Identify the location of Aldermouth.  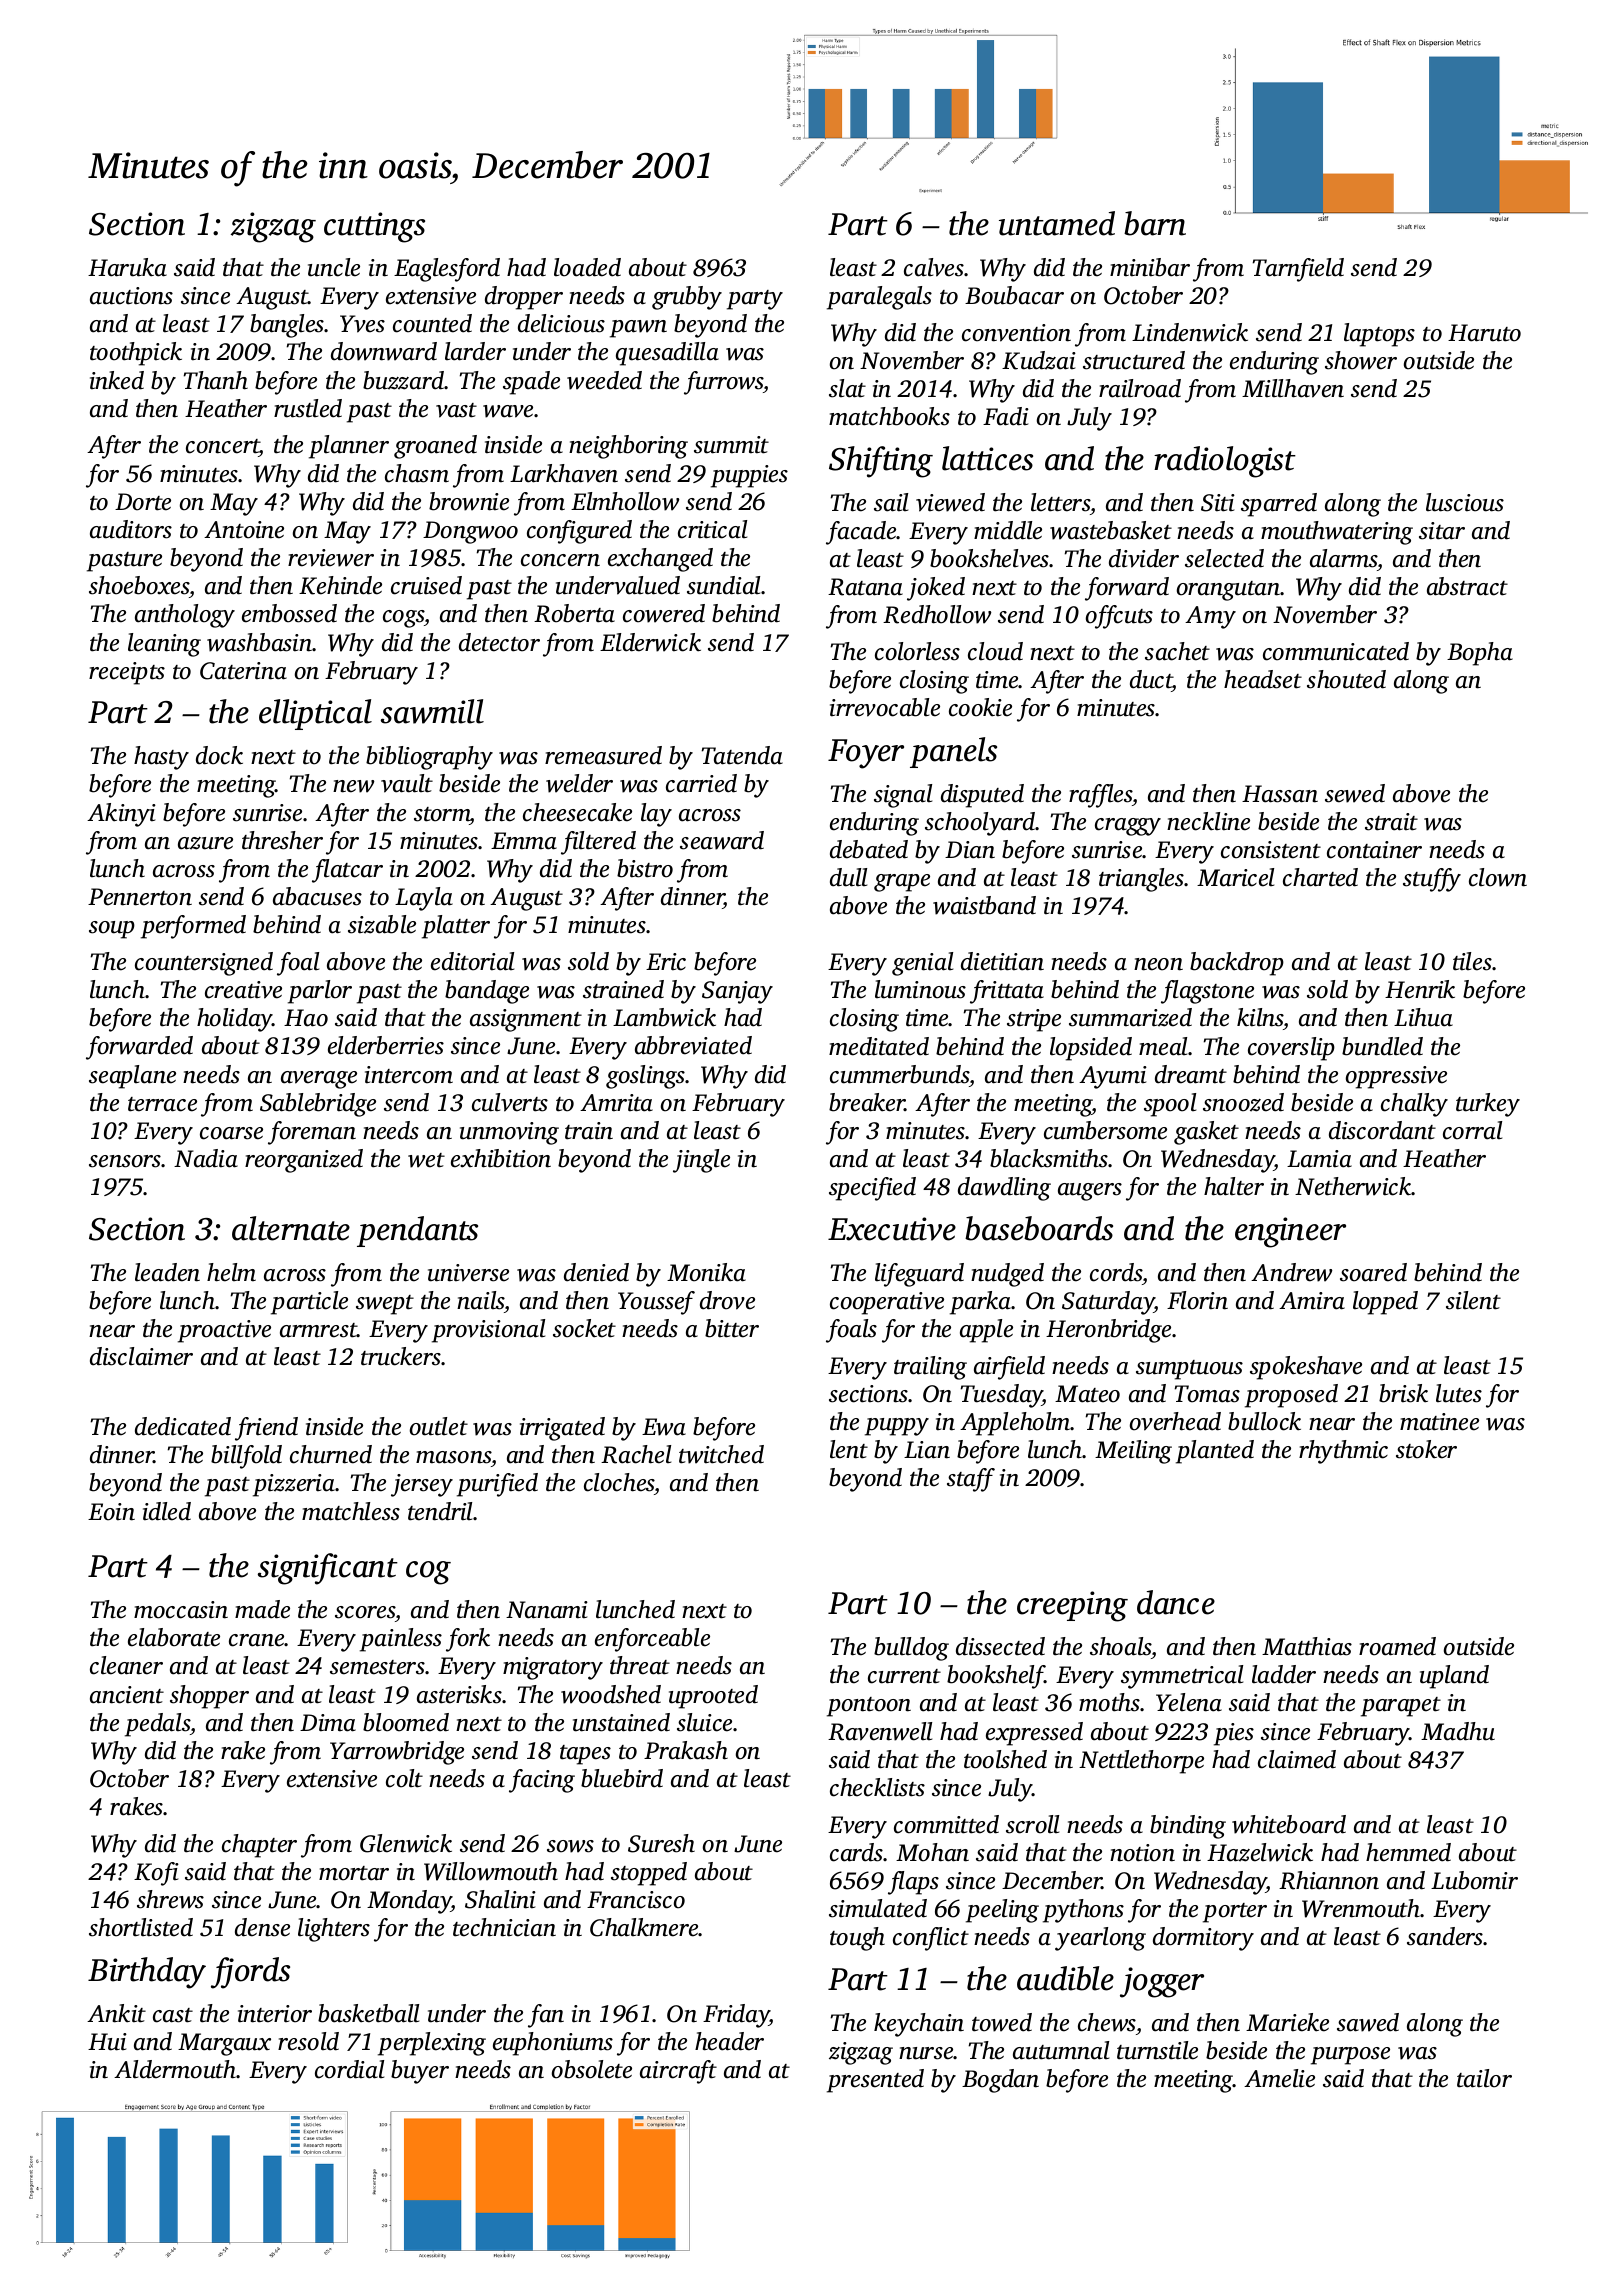
(175, 2069).
